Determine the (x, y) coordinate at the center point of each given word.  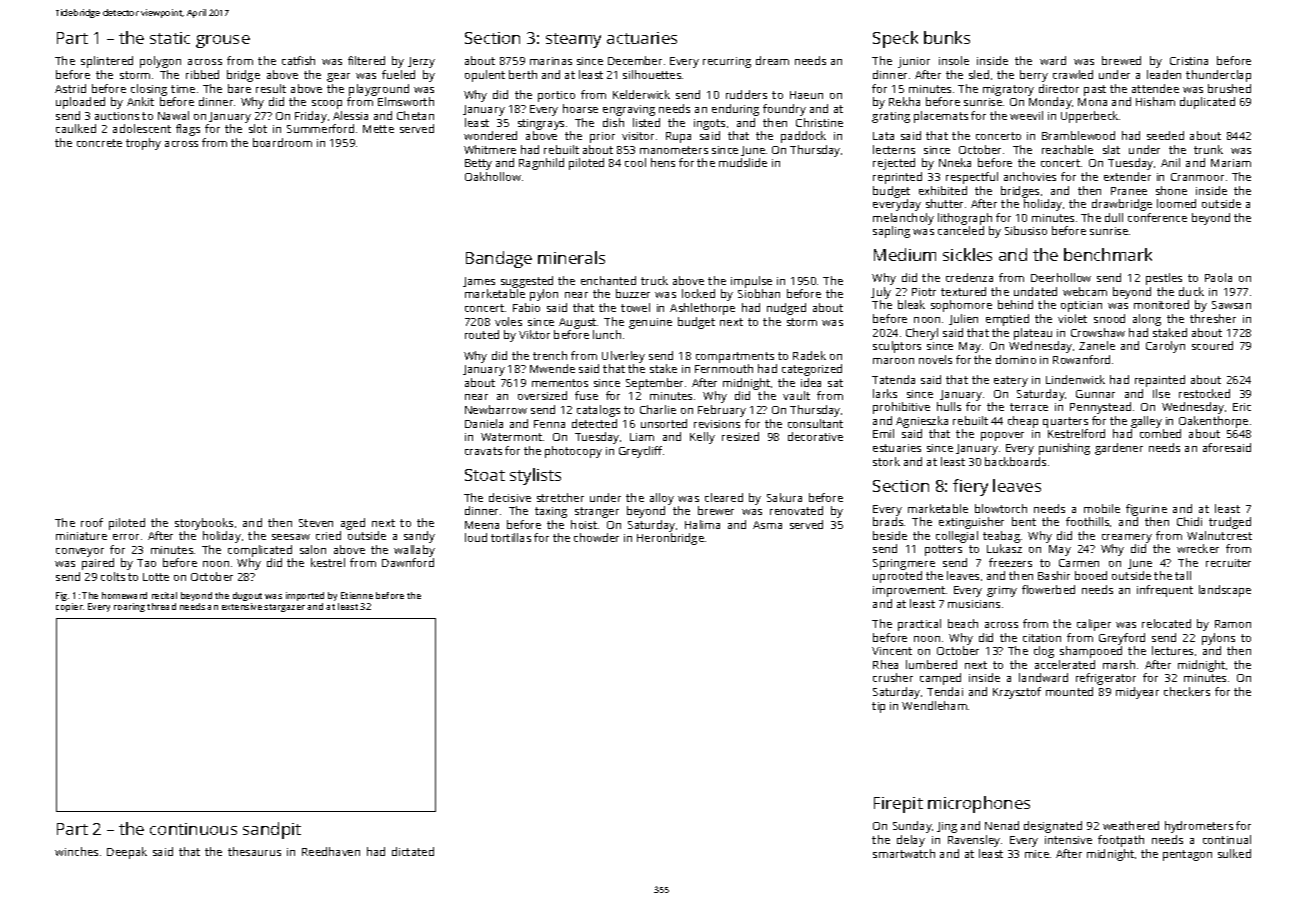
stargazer (284, 608)
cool (635, 162)
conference (1157, 217)
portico (556, 96)
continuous (193, 829)
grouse (223, 41)
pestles (1164, 279)
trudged (1230, 523)
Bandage (499, 259)
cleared (724, 497)
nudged (786, 309)
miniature (81, 536)
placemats (941, 117)
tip (878, 707)
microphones (979, 804)
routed (482, 334)
